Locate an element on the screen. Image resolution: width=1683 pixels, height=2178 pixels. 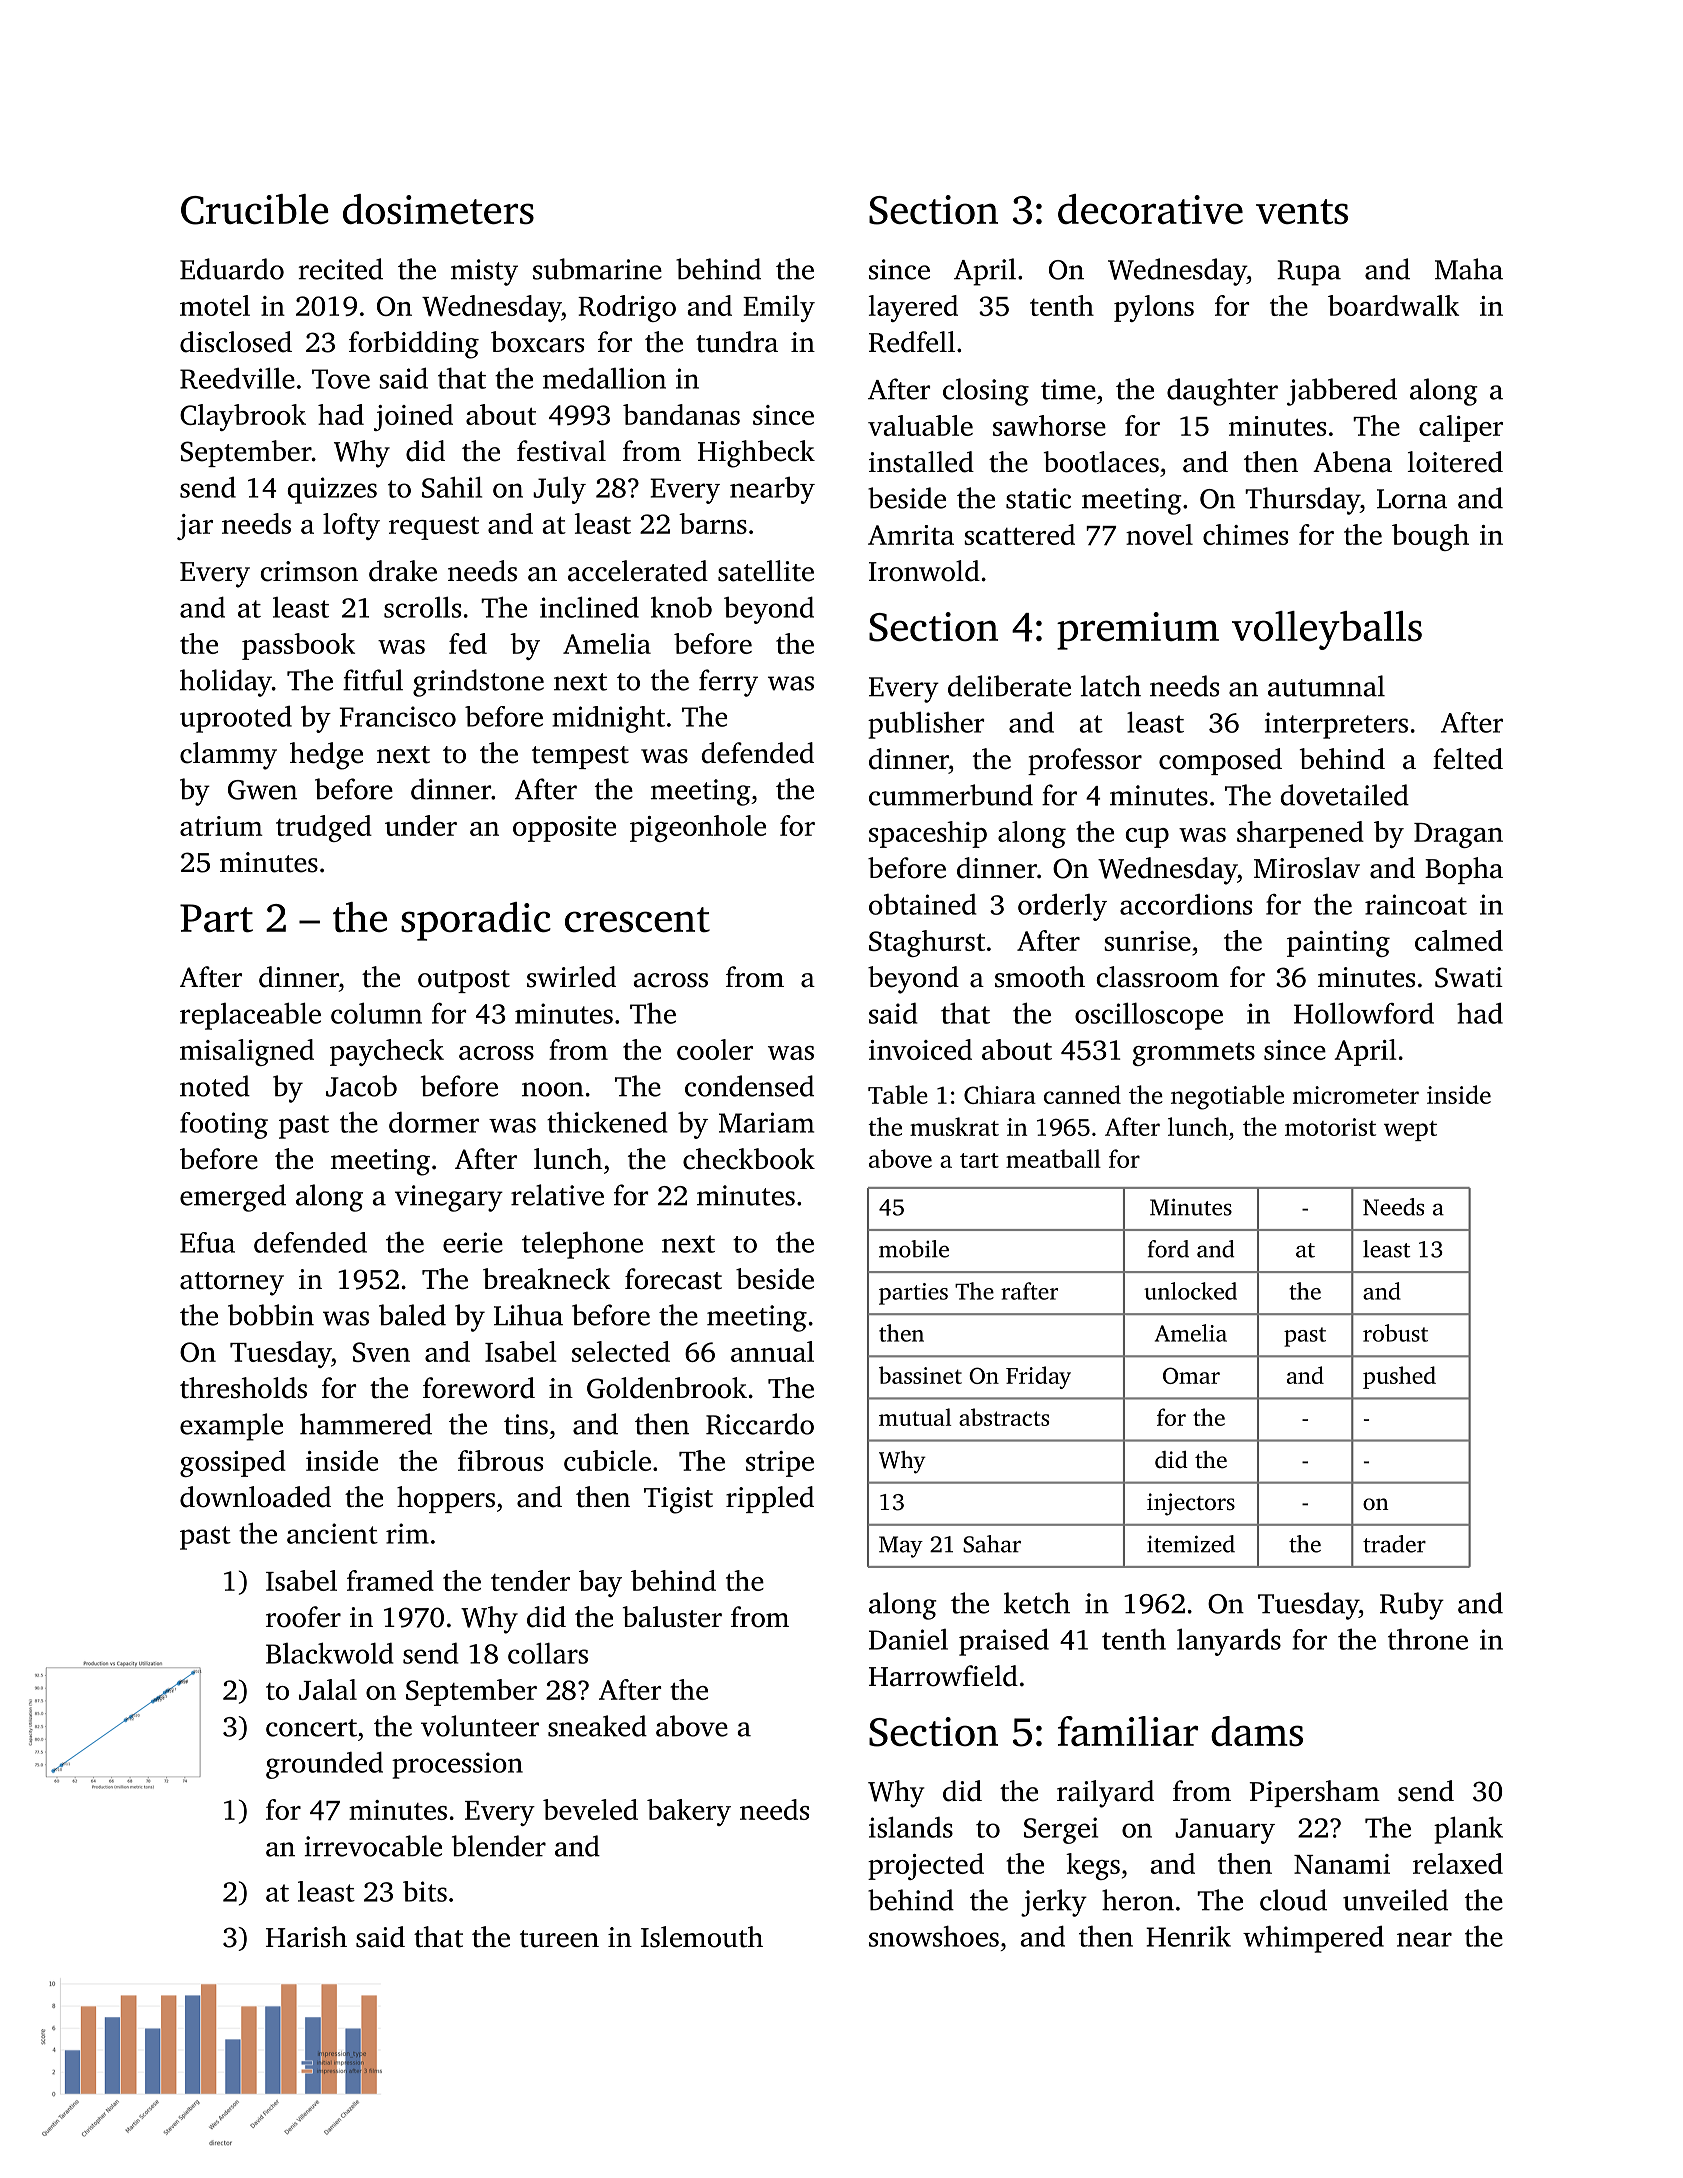
spaceship is located at coordinates (928, 834).
